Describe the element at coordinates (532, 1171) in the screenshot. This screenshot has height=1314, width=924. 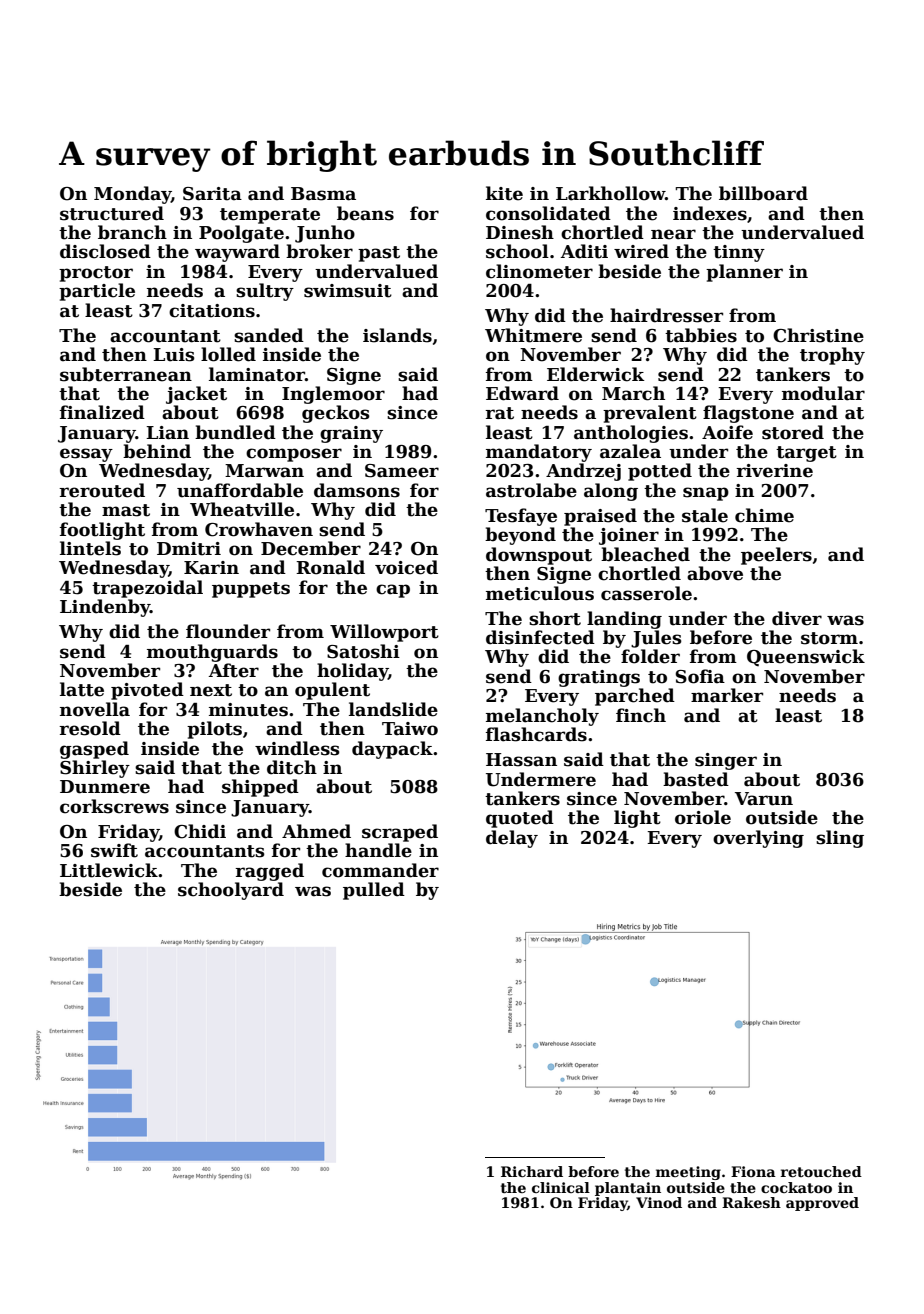
I see `Richard` at that location.
